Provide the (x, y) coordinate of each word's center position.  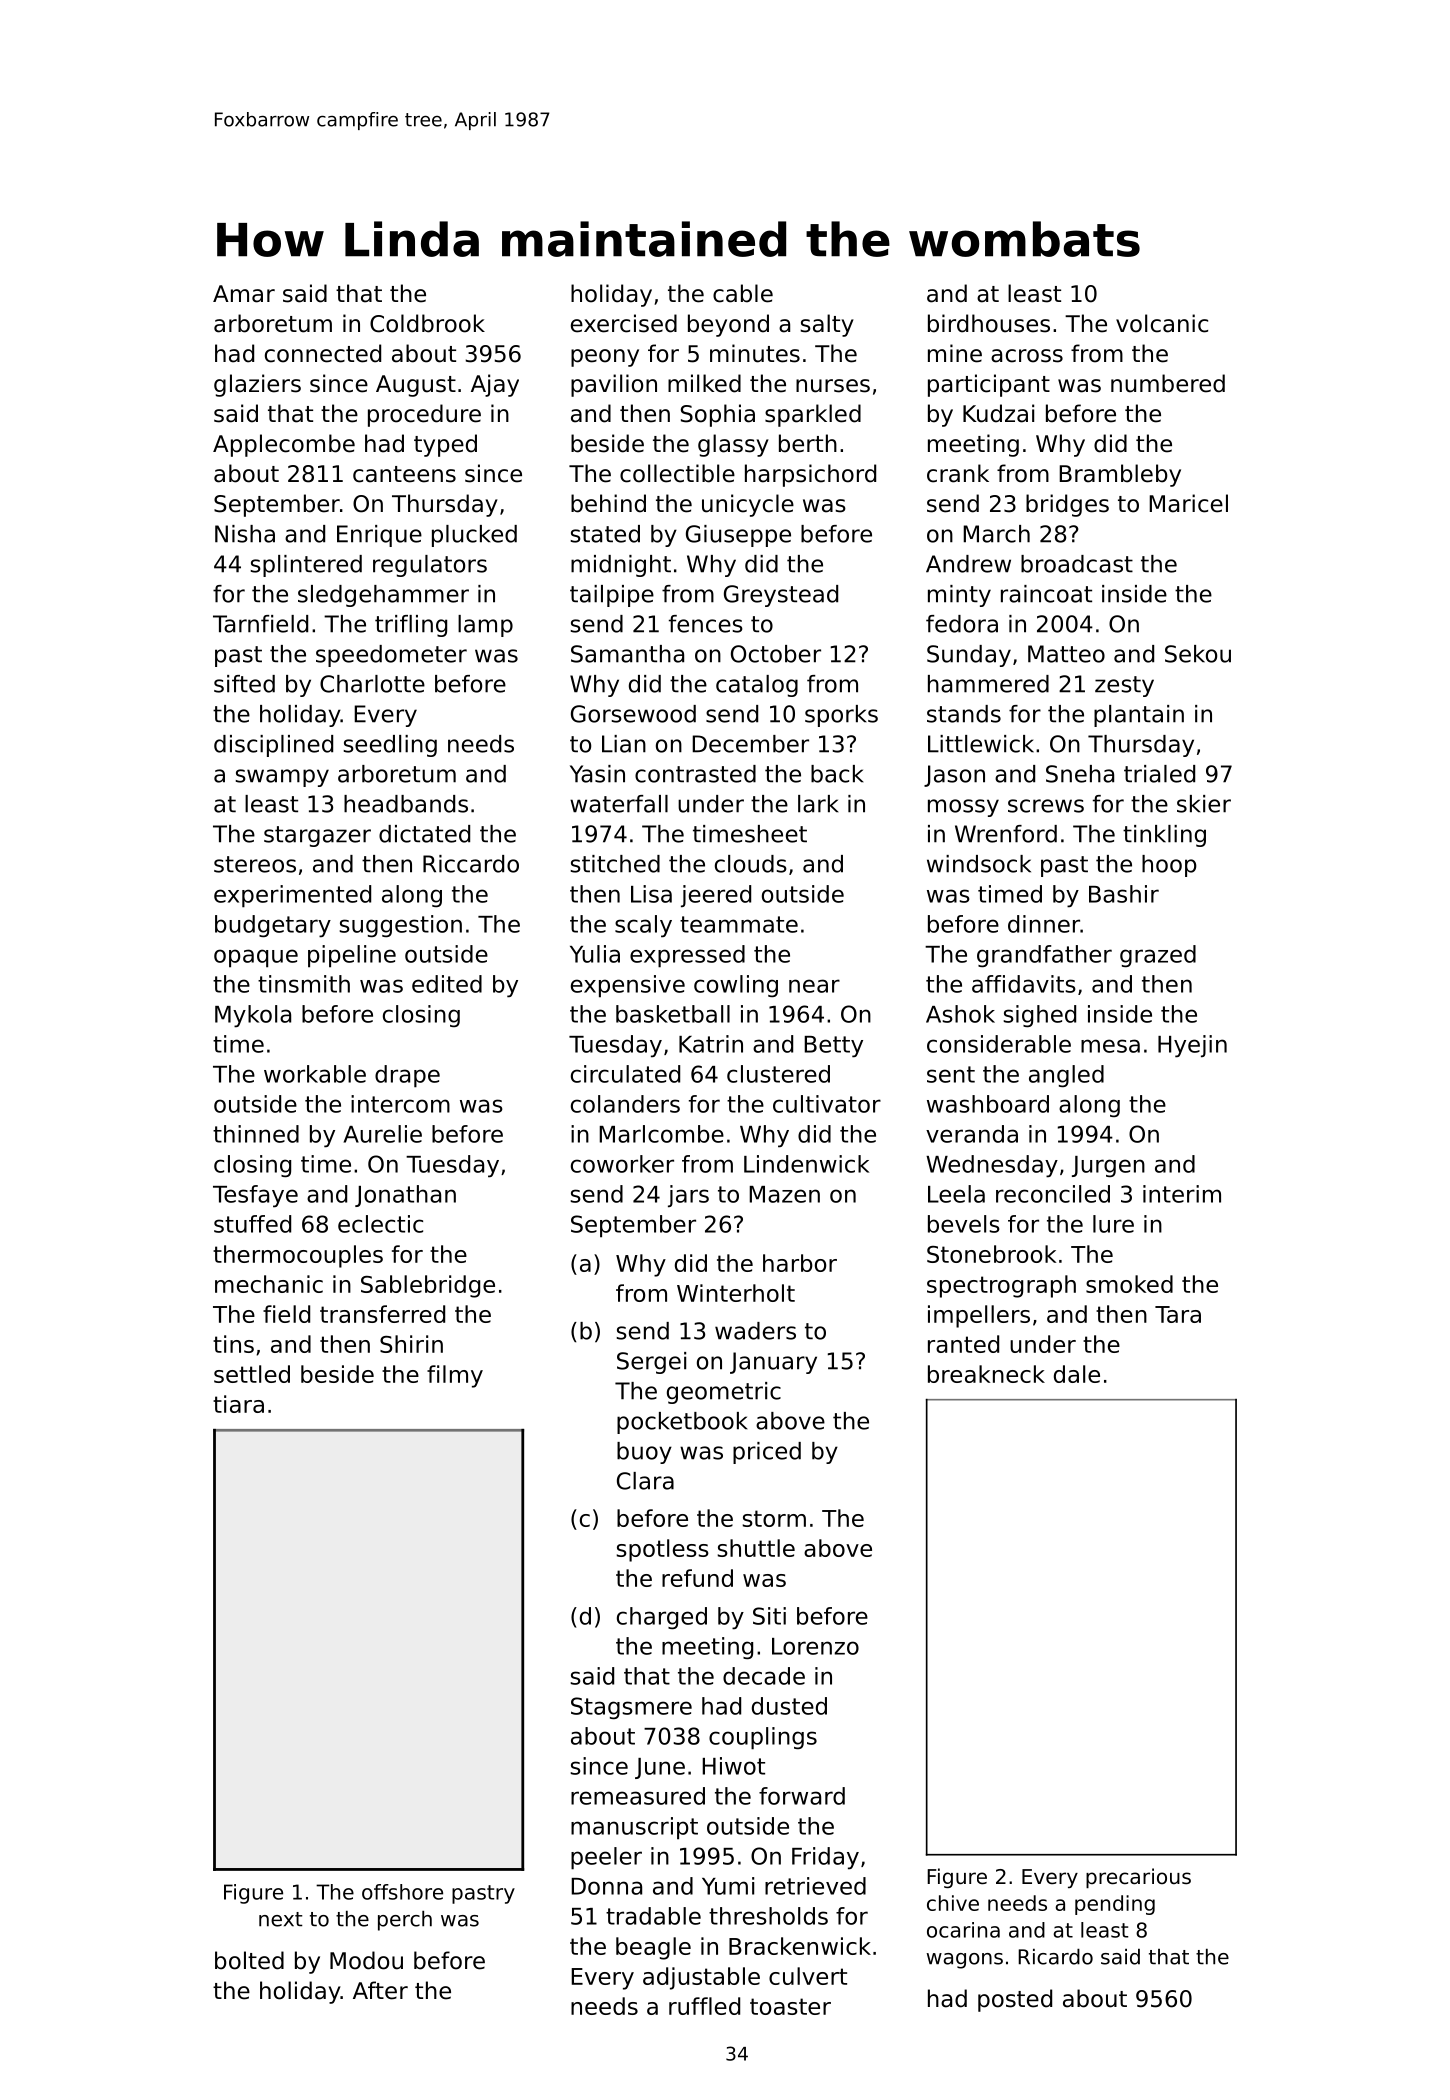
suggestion (400, 926)
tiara (238, 1404)
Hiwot (733, 1766)
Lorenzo (815, 1646)
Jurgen (1108, 1166)
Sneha (1080, 774)
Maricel (1188, 503)
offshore (402, 1892)
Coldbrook (427, 323)
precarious (1138, 1878)
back (837, 774)
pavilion (614, 385)
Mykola (253, 1016)
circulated (625, 1074)
